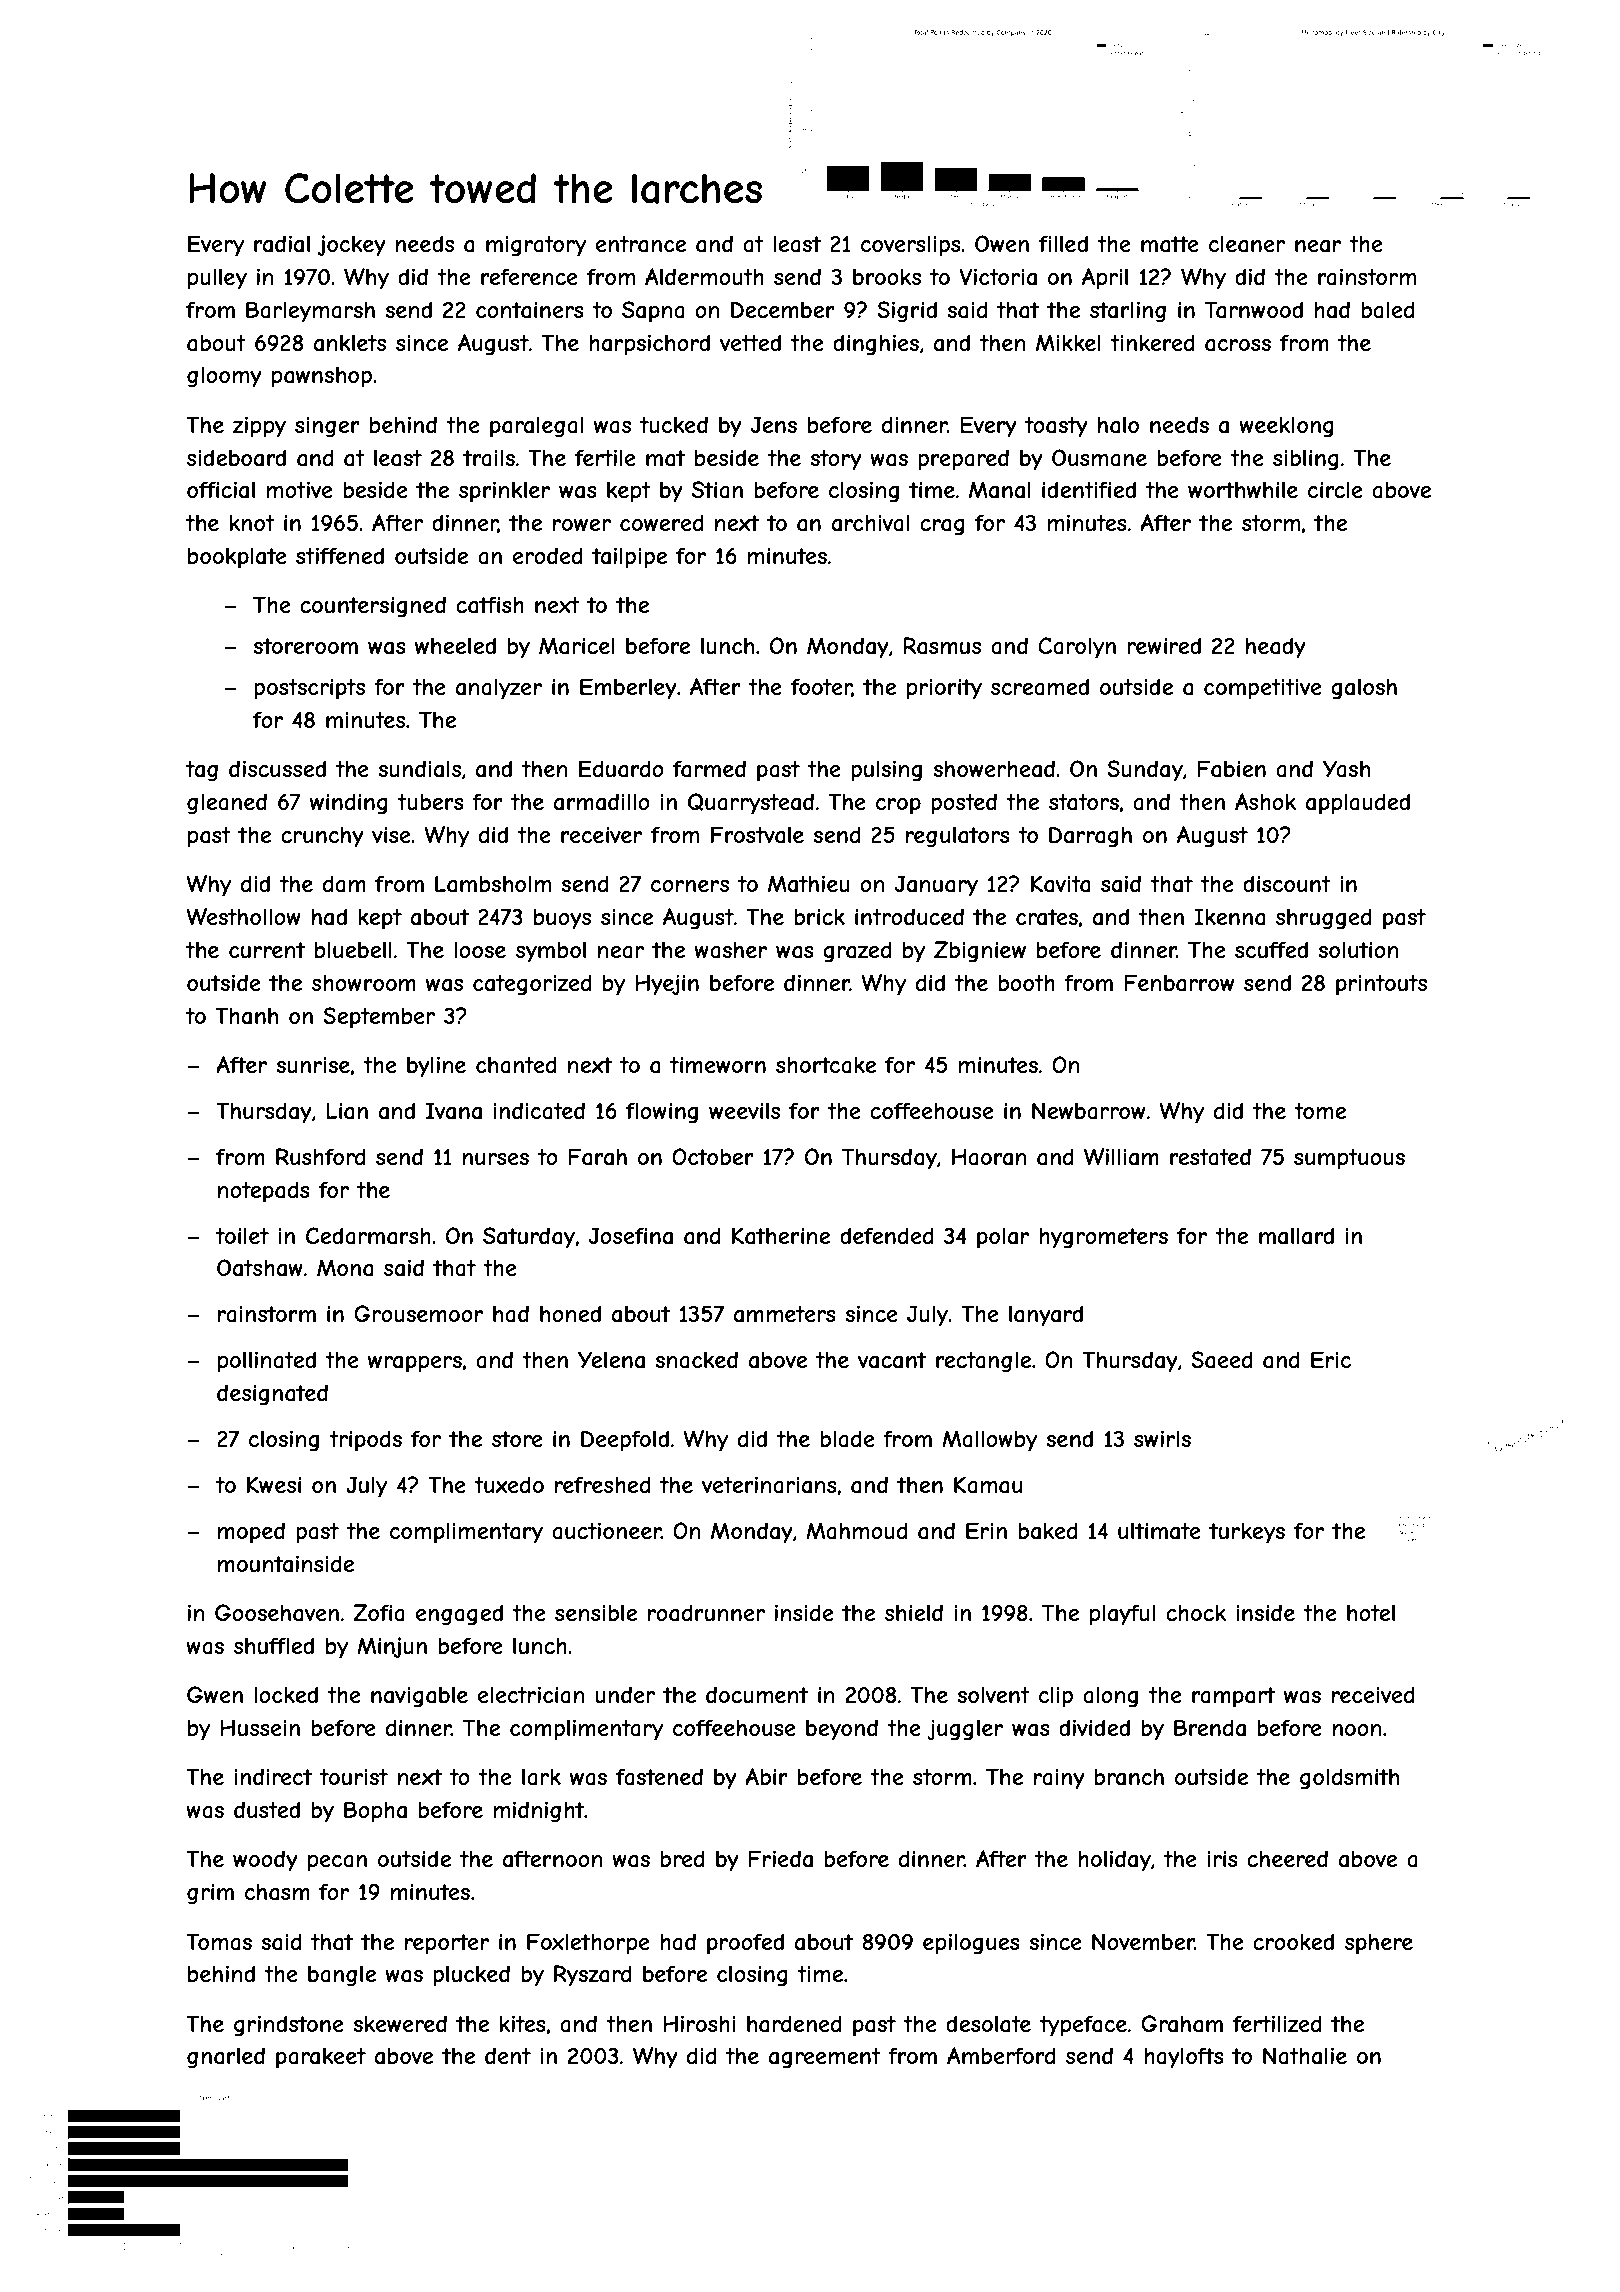 The width and height of the screenshot is (1620, 2292). Describe the element at coordinates (1286, 427) in the screenshot. I see `weeklong` at that location.
